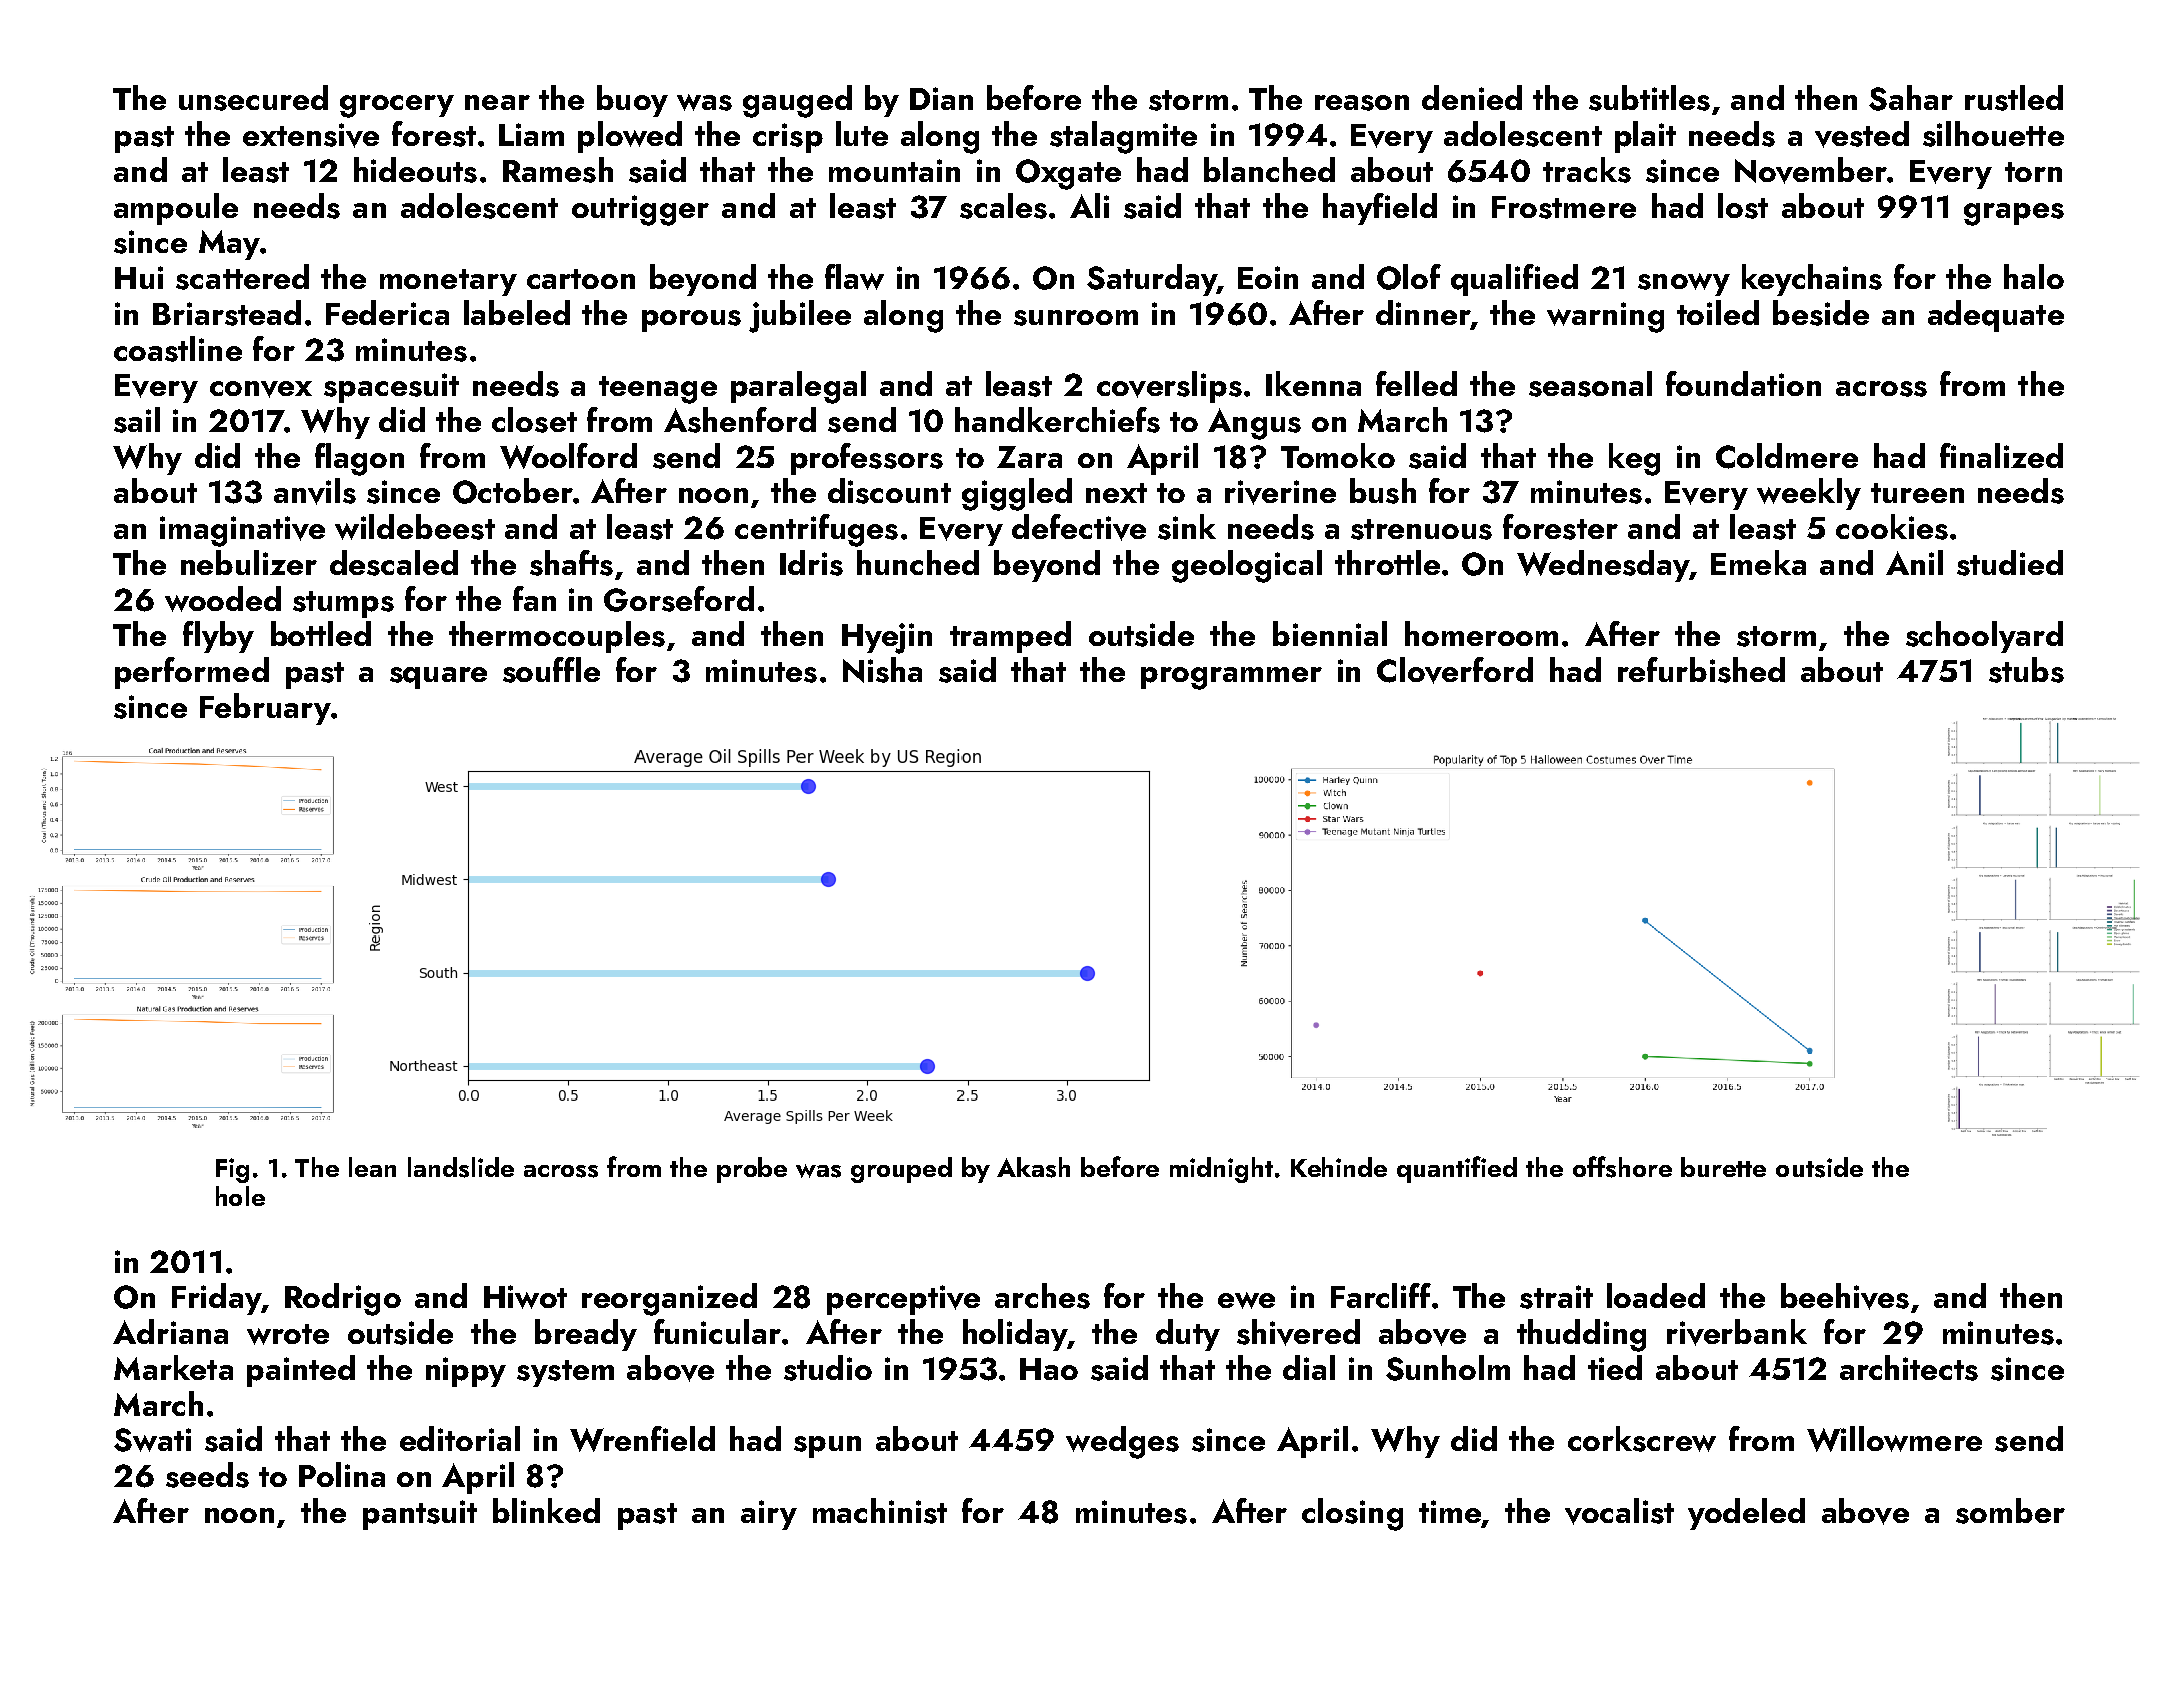 The height and width of the image is (1683, 2178). What do you see at coordinates (1017, 494) in the image?
I see `giggled` at bounding box center [1017, 494].
